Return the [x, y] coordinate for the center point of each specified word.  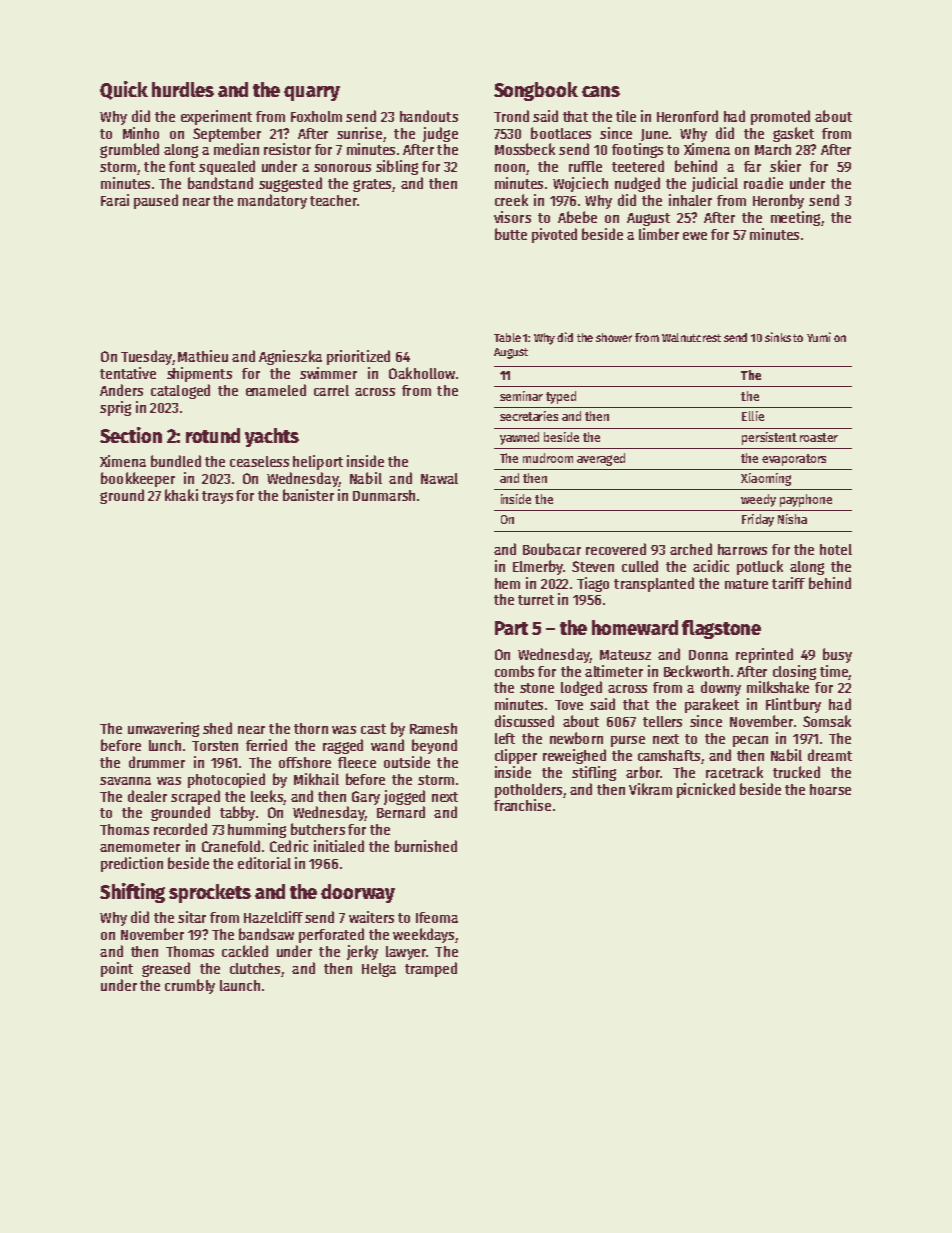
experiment [216, 117]
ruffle [585, 166]
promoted [780, 117]
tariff [788, 583]
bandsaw [266, 934]
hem [507, 583]
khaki [181, 495]
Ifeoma [437, 917]
